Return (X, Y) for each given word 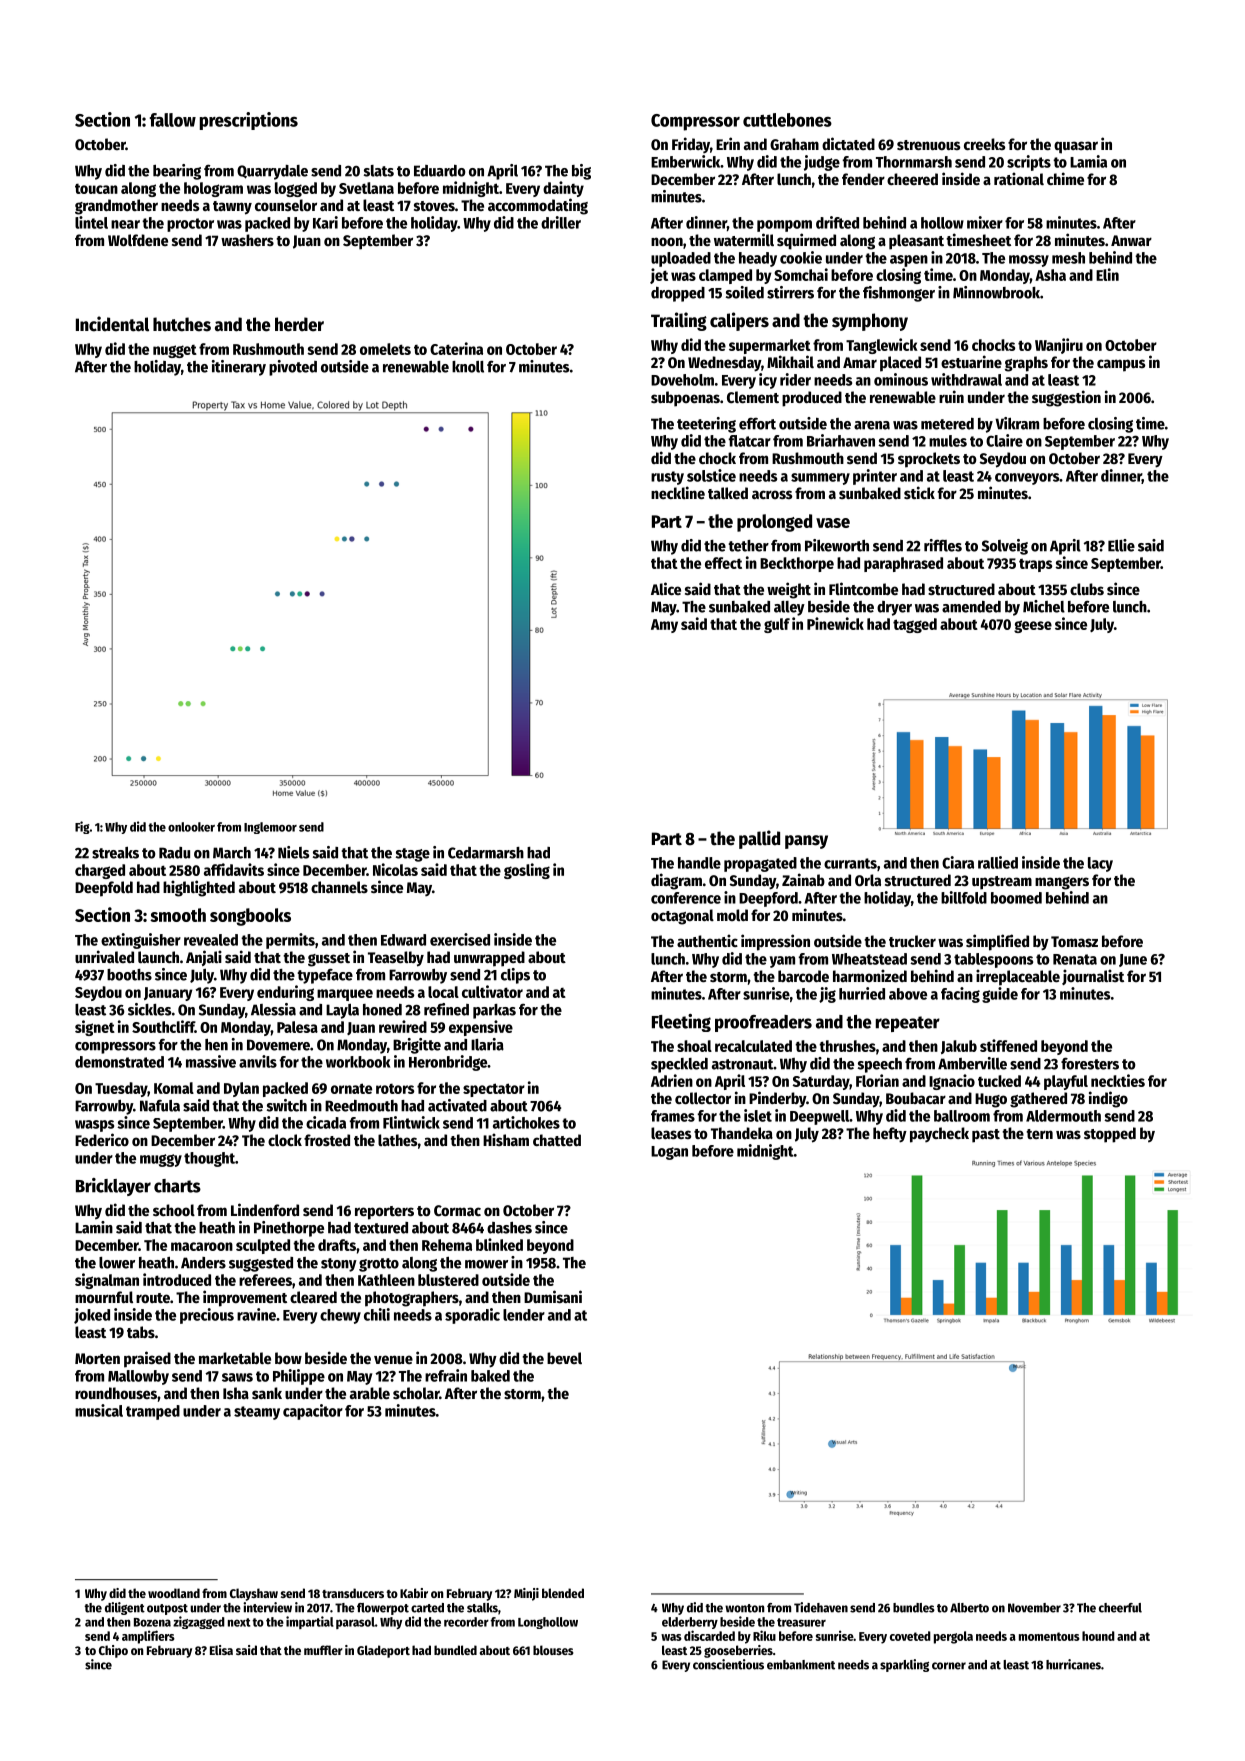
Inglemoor (270, 828)
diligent (125, 1608)
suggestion (1066, 398)
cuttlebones (787, 120)
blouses (553, 1650)
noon (667, 241)
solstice (711, 475)
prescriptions (249, 121)
